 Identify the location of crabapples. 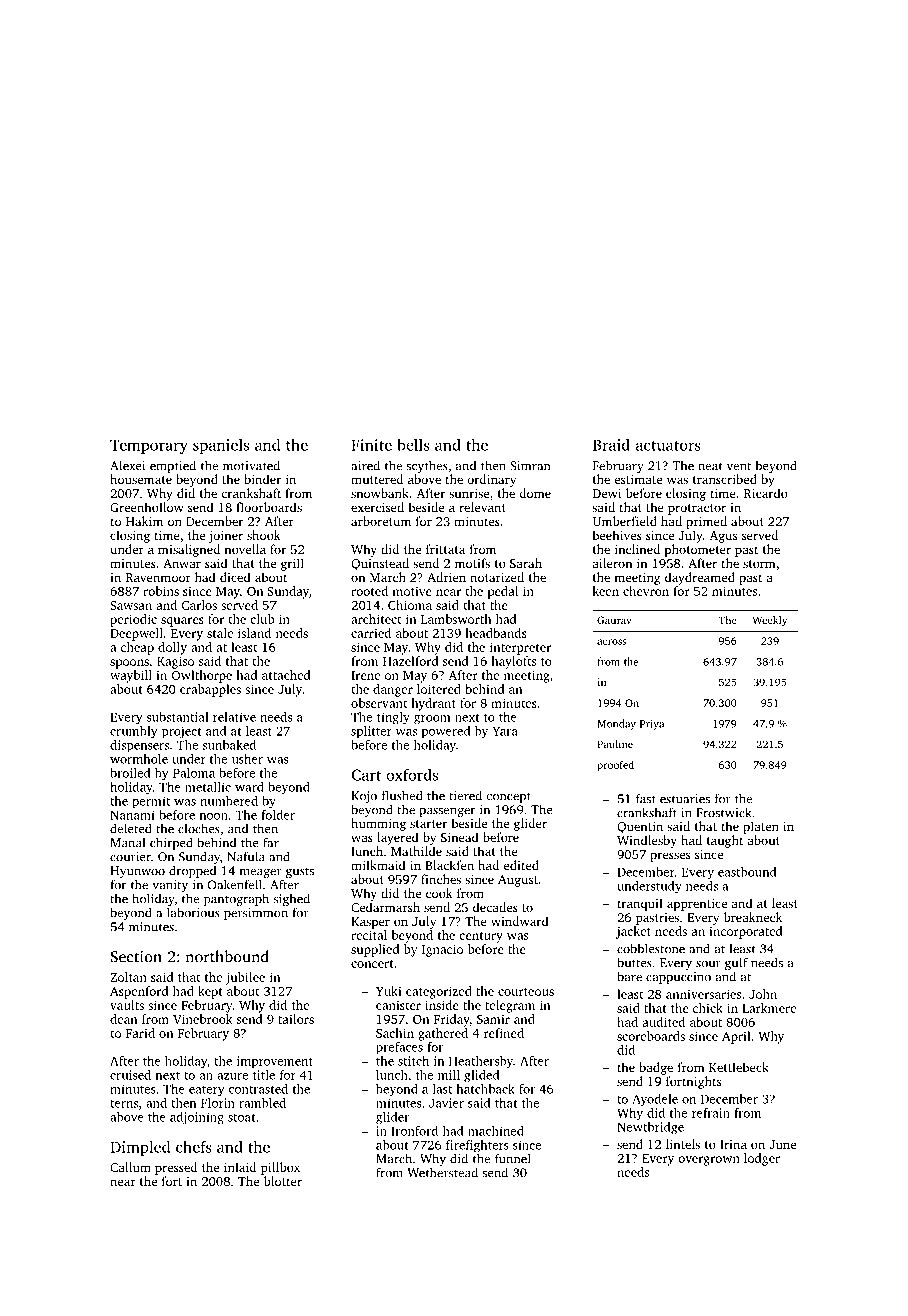
(210, 690).
